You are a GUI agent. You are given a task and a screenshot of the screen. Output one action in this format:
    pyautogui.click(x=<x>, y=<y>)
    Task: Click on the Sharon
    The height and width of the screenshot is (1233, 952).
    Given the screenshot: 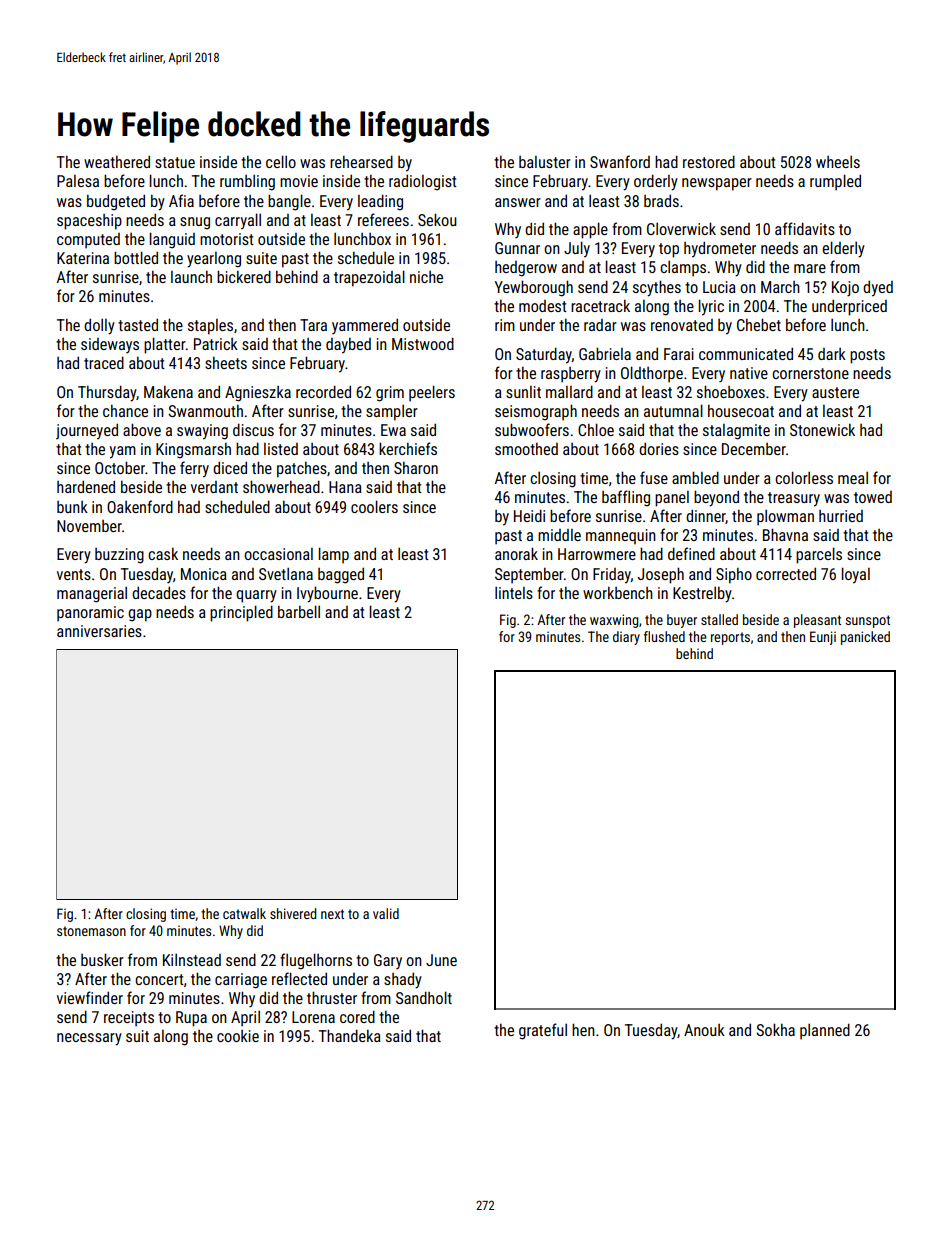 What is the action you would take?
    pyautogui.click(x=416, y=467)
